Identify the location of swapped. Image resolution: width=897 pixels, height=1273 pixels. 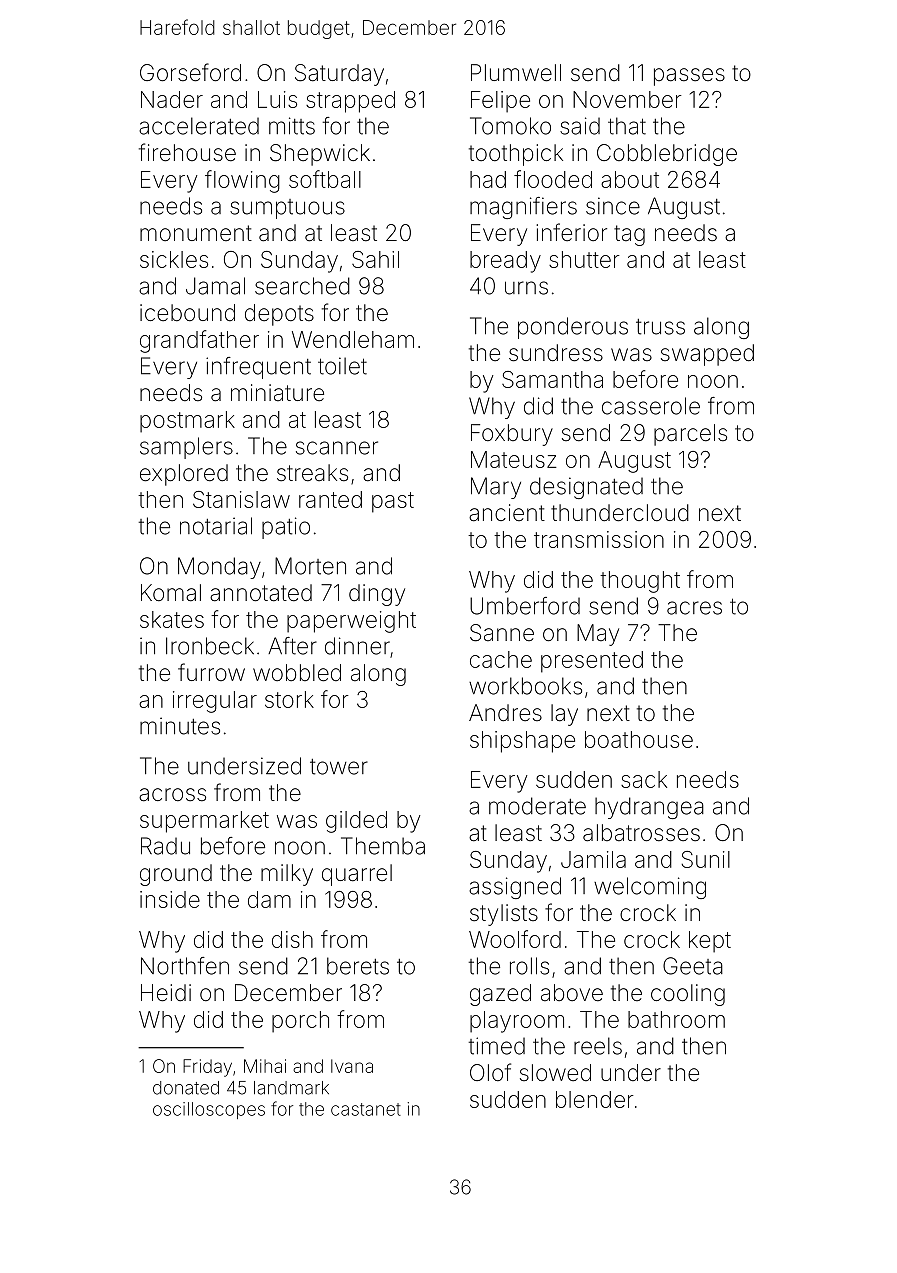
(707, 355).
